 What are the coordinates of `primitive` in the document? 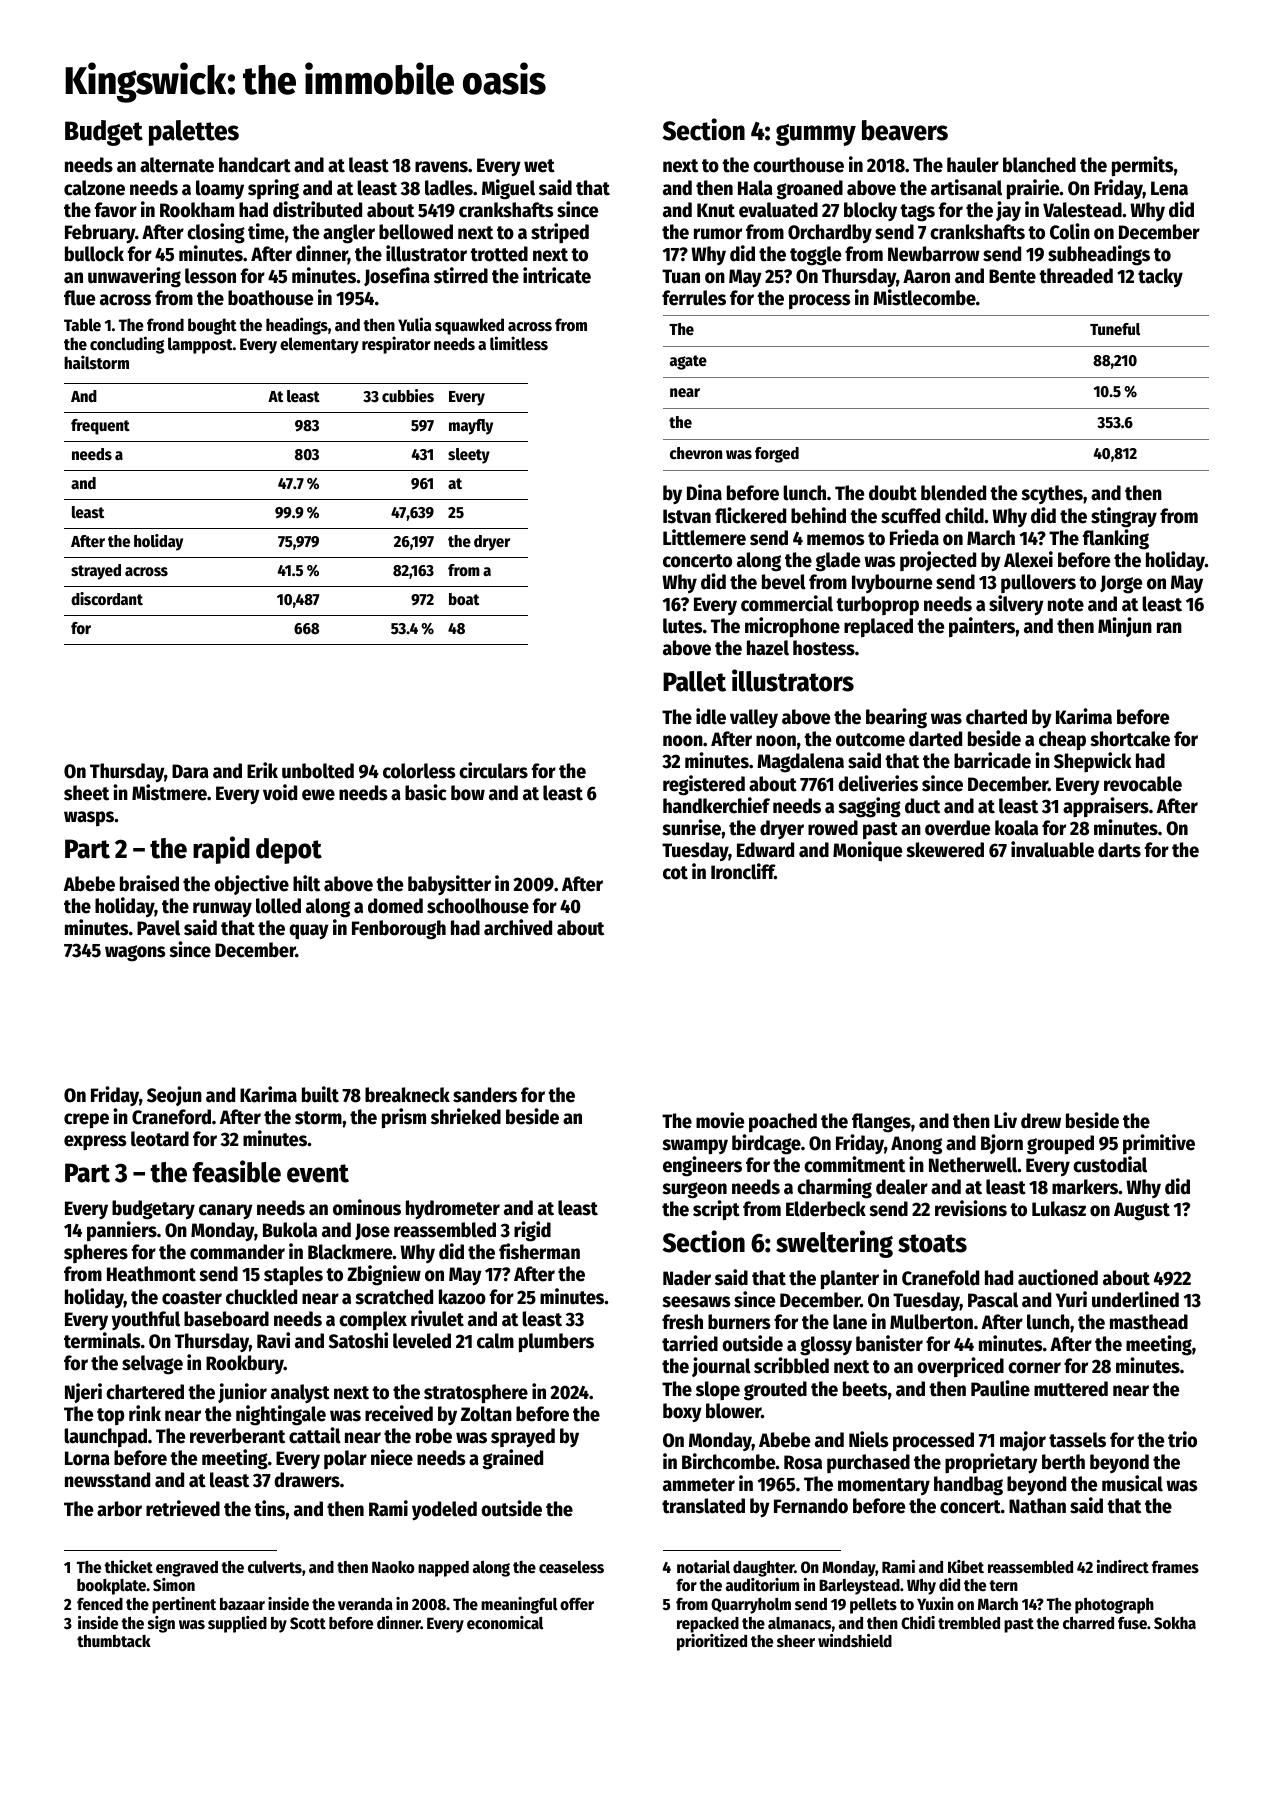 It's located at (1159, 1144).
